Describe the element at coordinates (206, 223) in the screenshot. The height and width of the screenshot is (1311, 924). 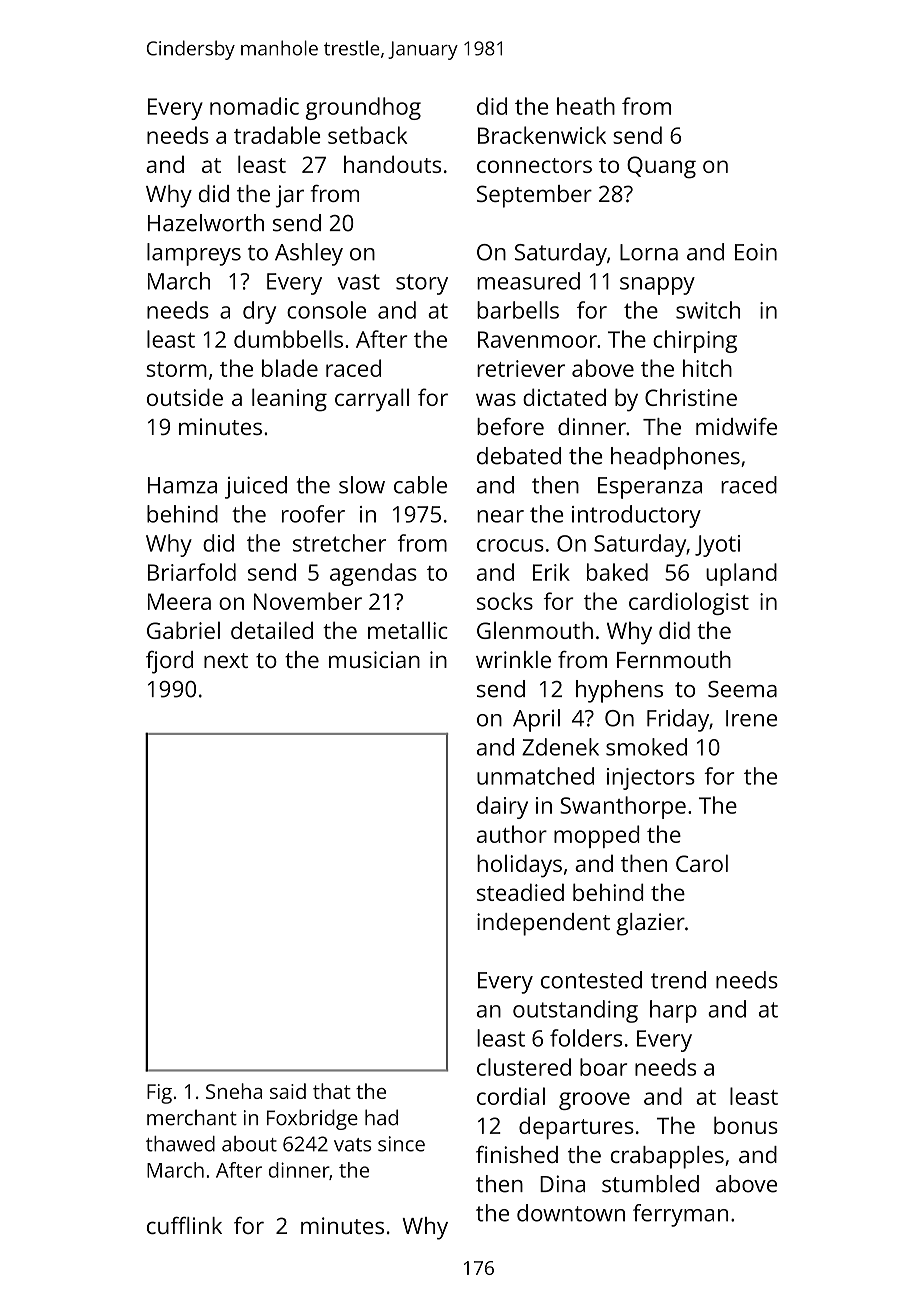
I see `Hazelworth` at that location.
